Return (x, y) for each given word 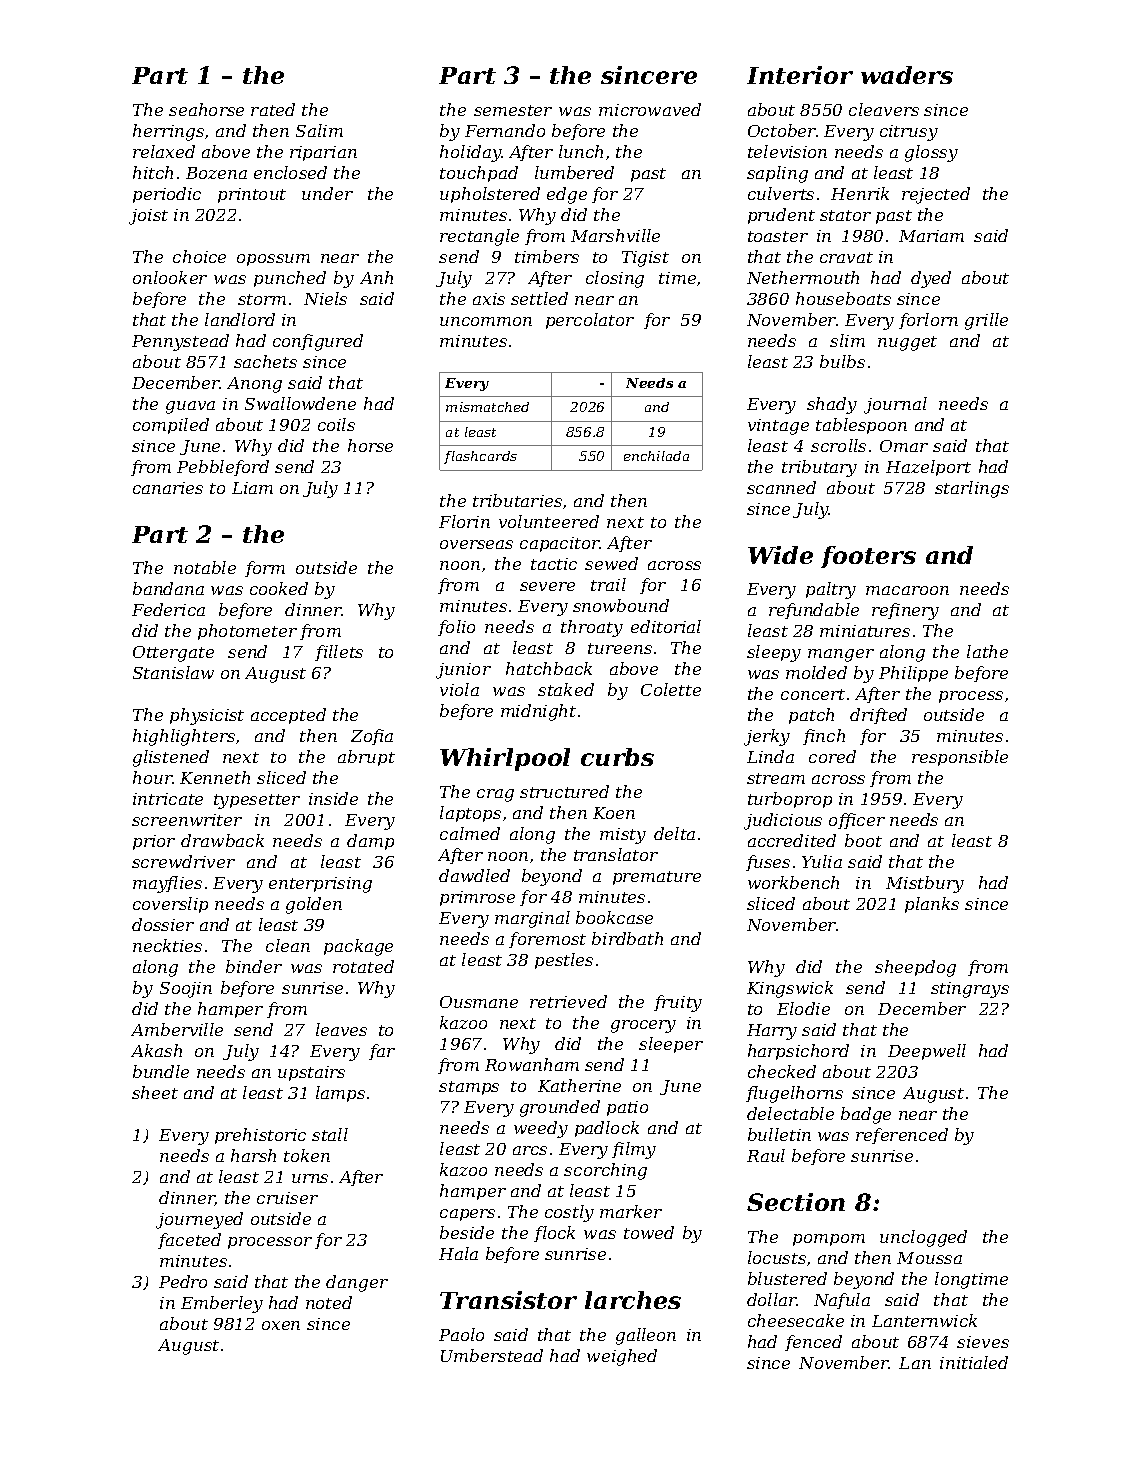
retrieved (568, 1001)
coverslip (170, 905)
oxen (281, 1325)
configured (318, 342)
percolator (590, 321)
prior (154, 842)
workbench (793, 882)
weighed (622, 1357)
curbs (617, 757)
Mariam (931, 236)
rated (273, 109)
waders (907, 75)
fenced (813, 1343)
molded (816, 672)
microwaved (650, 109)
